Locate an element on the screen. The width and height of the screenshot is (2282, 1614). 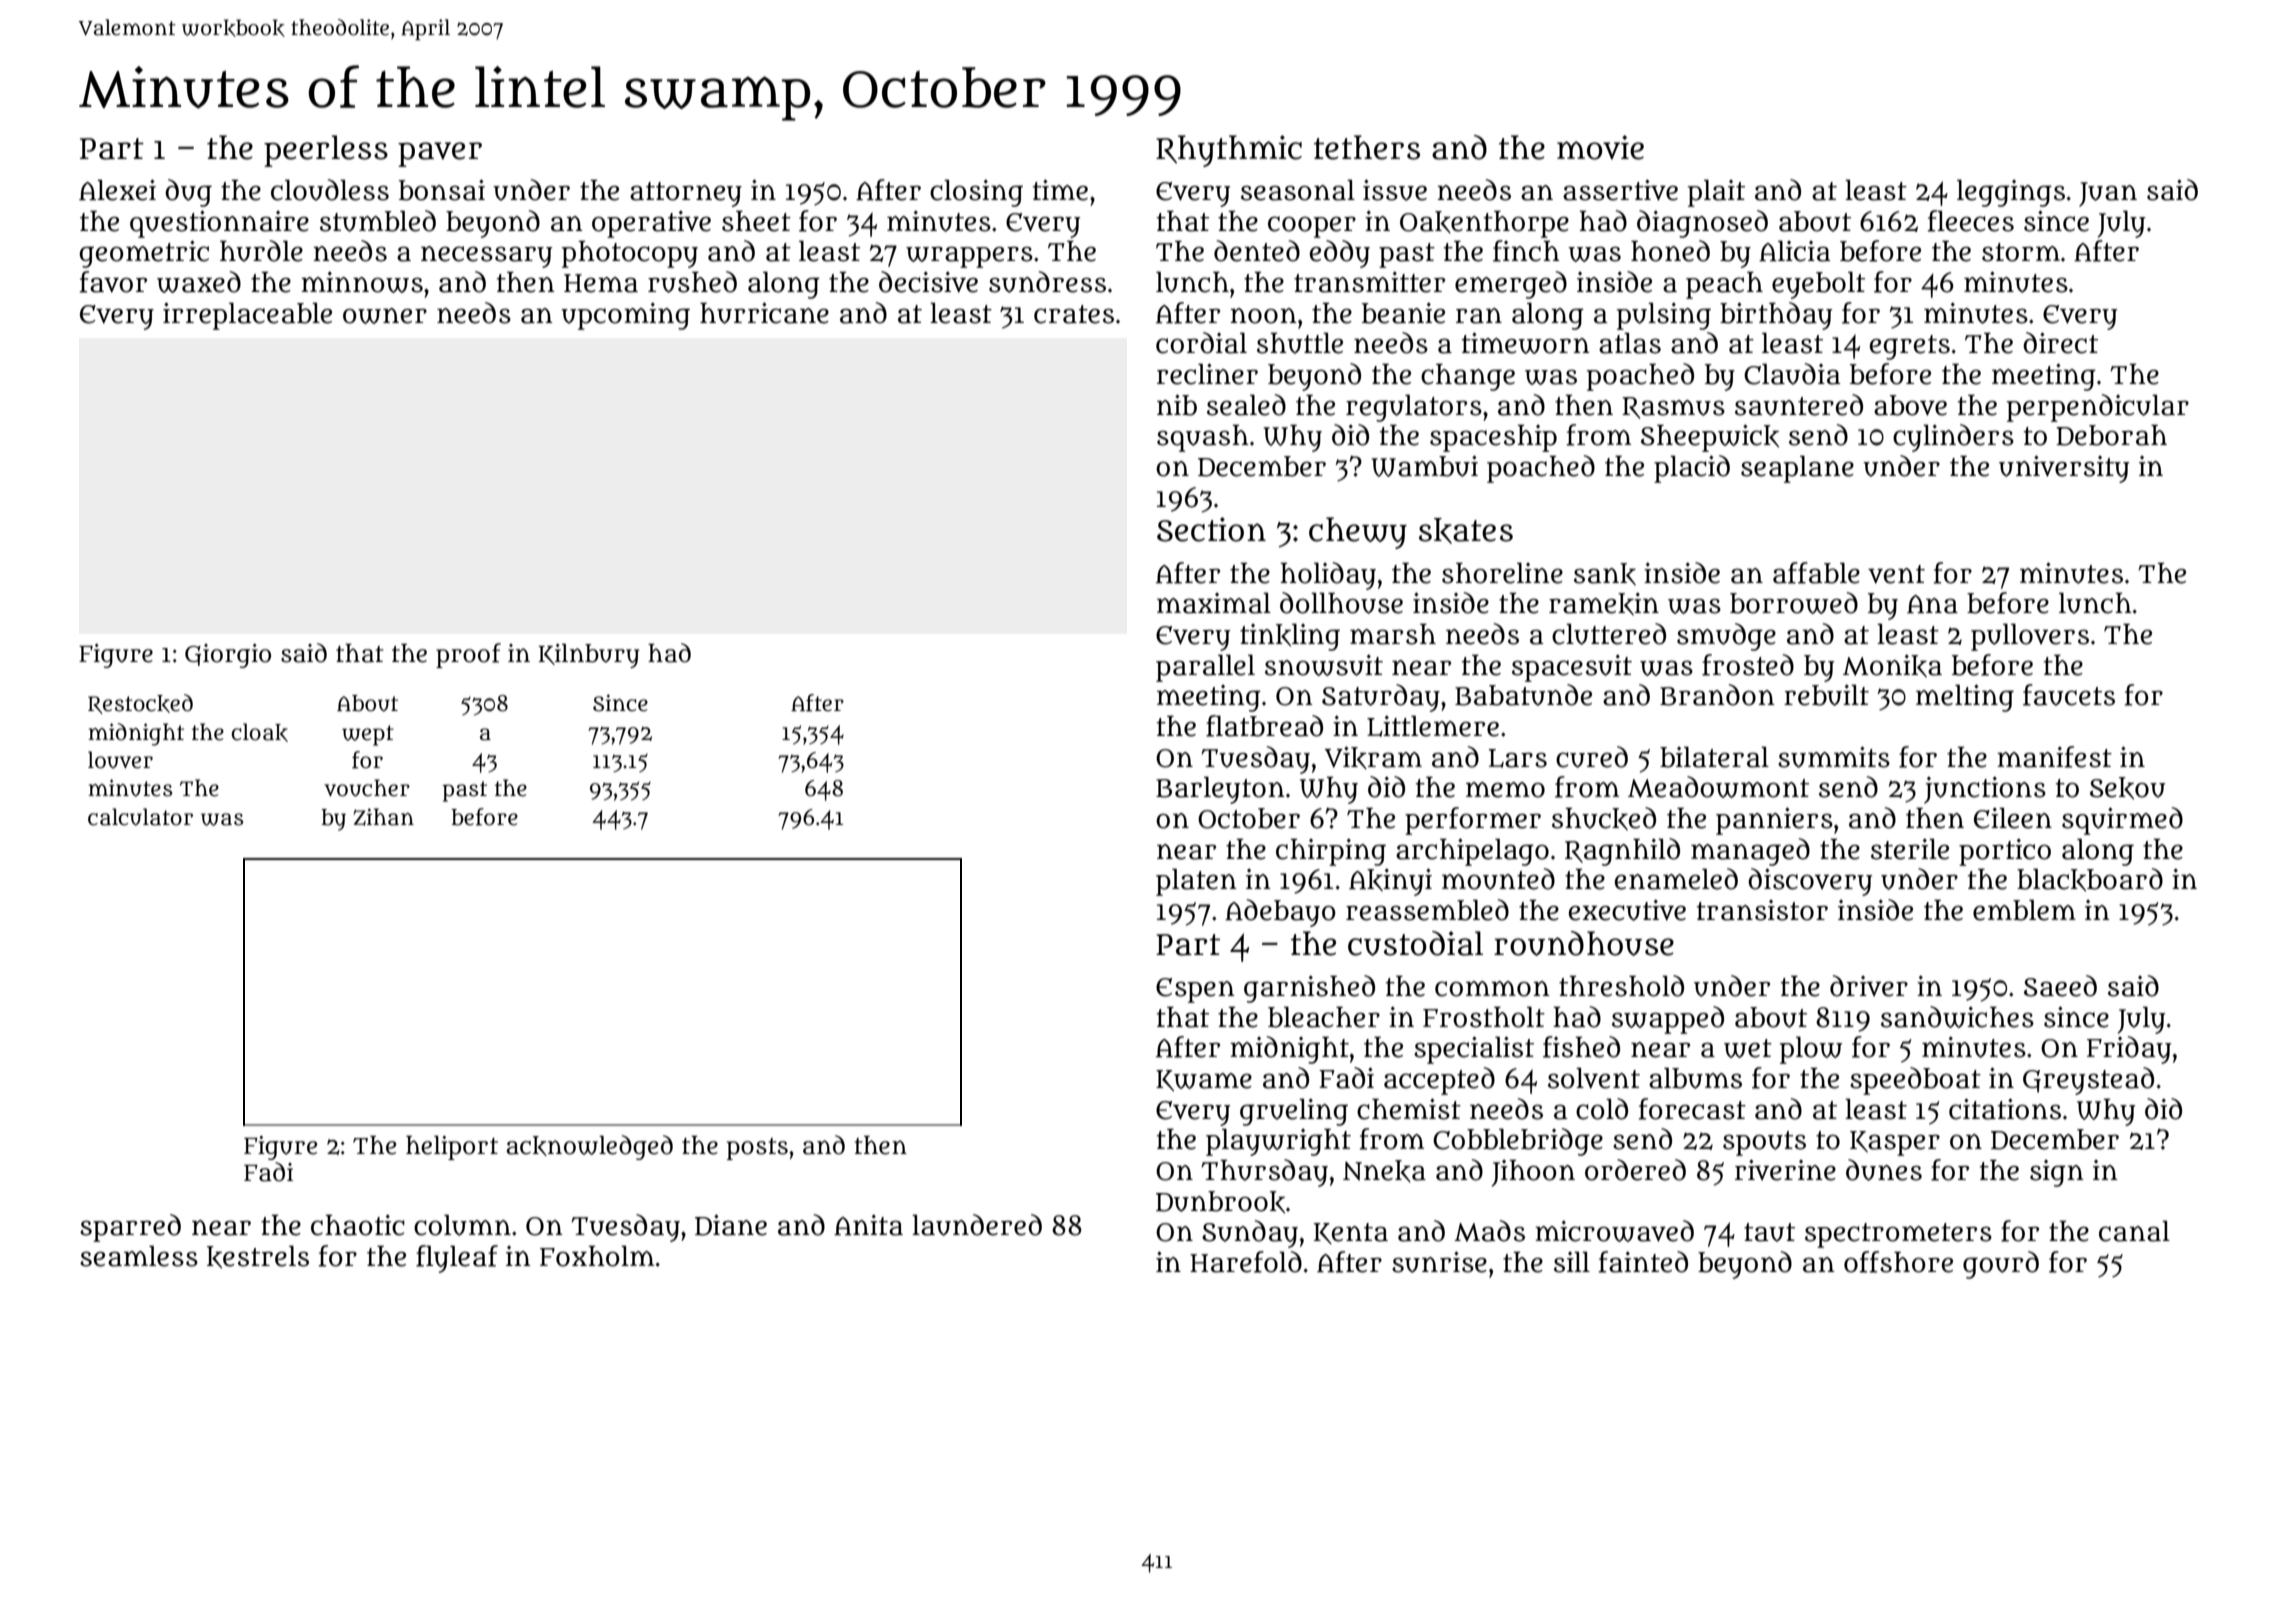
sparred is located at coordinates (130, 1228).
